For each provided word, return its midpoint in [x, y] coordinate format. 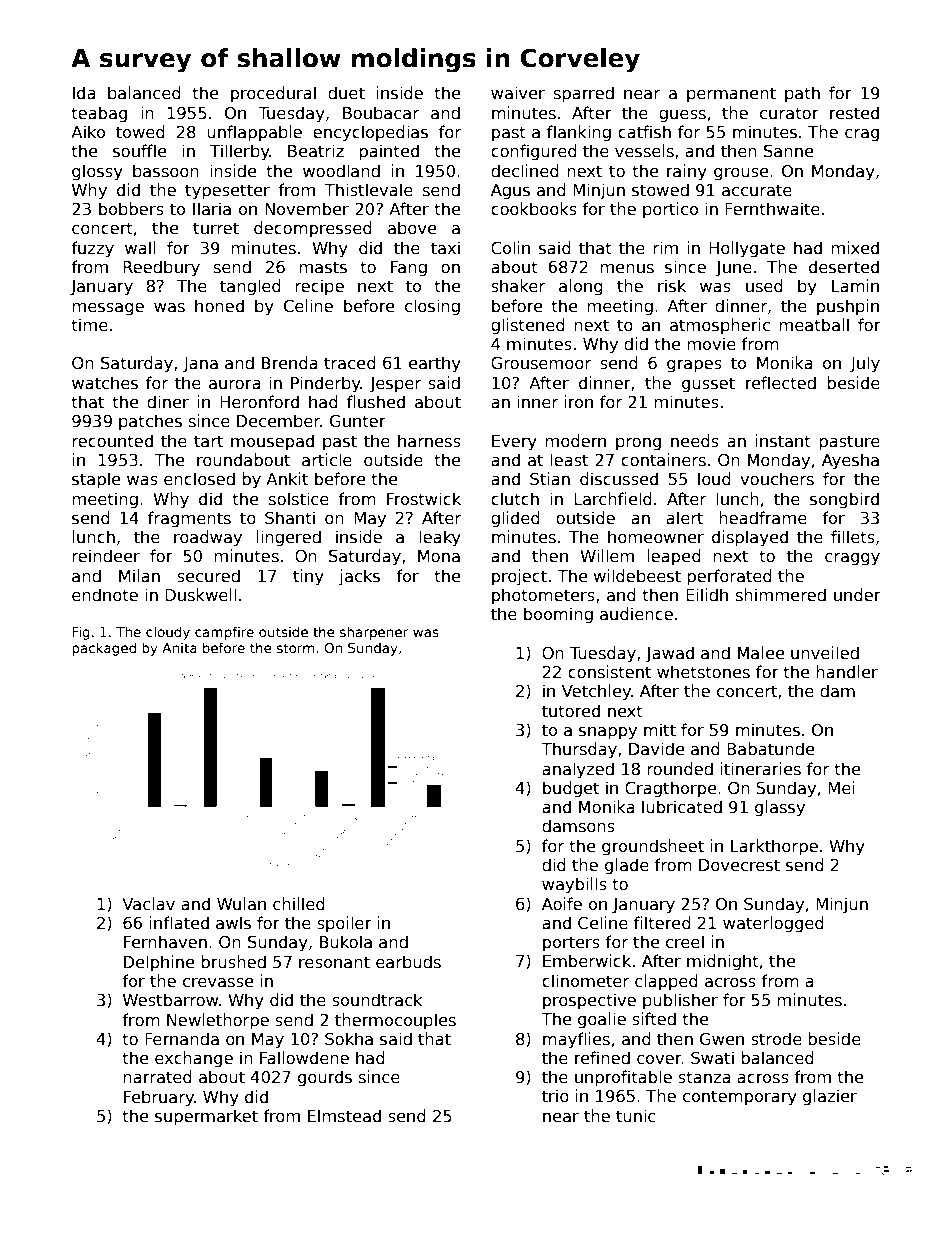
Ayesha [850, 461]
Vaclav [148, 904]
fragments [189, 519]
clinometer [585, 980]
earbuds [408, 962]
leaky [440, 538]
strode [776, 1039]
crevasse [218, 983]
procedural [273, 94]
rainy [687, 172]
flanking [579, 133]
